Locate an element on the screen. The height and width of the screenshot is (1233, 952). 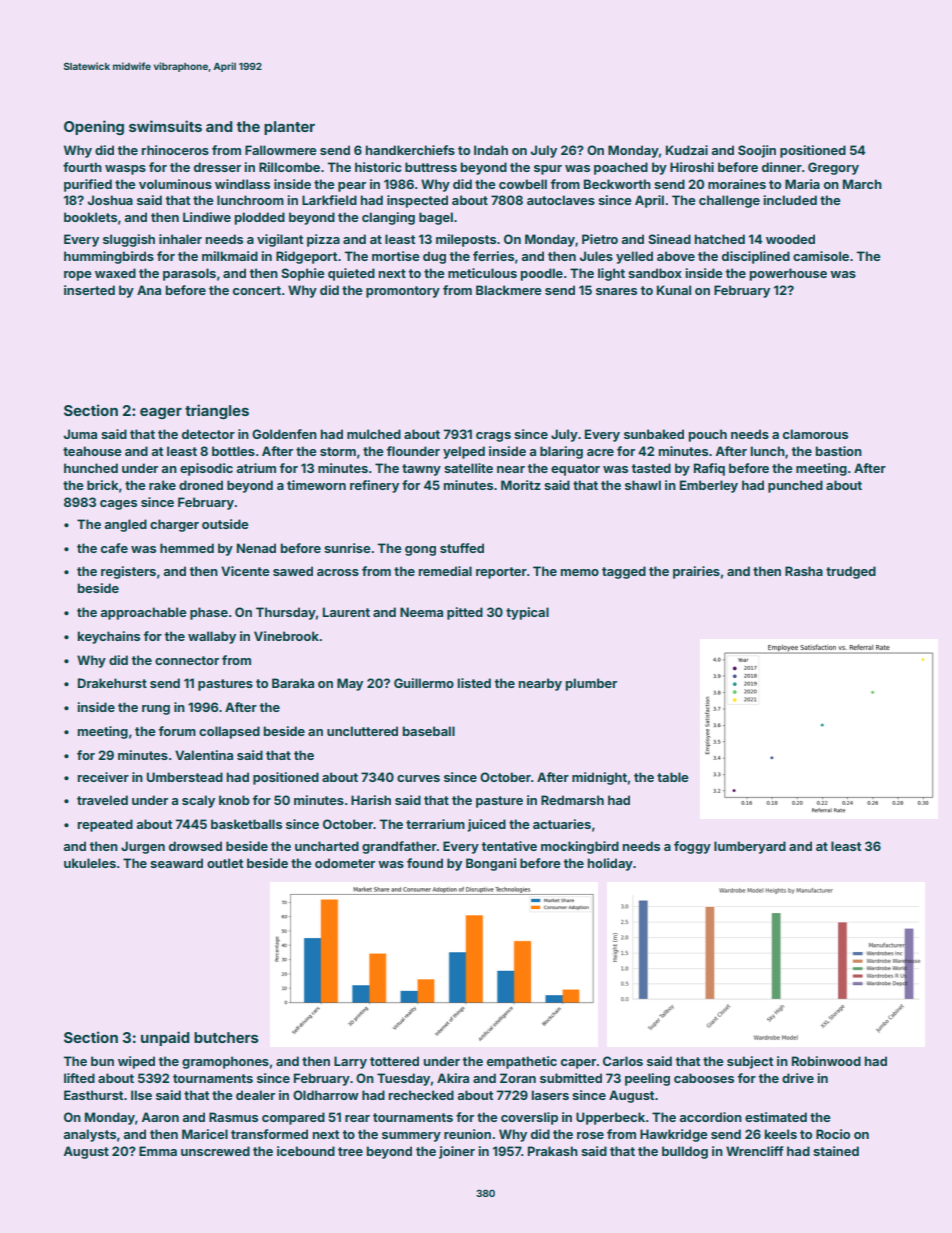
caper is located at coordinates (578, 1064).
